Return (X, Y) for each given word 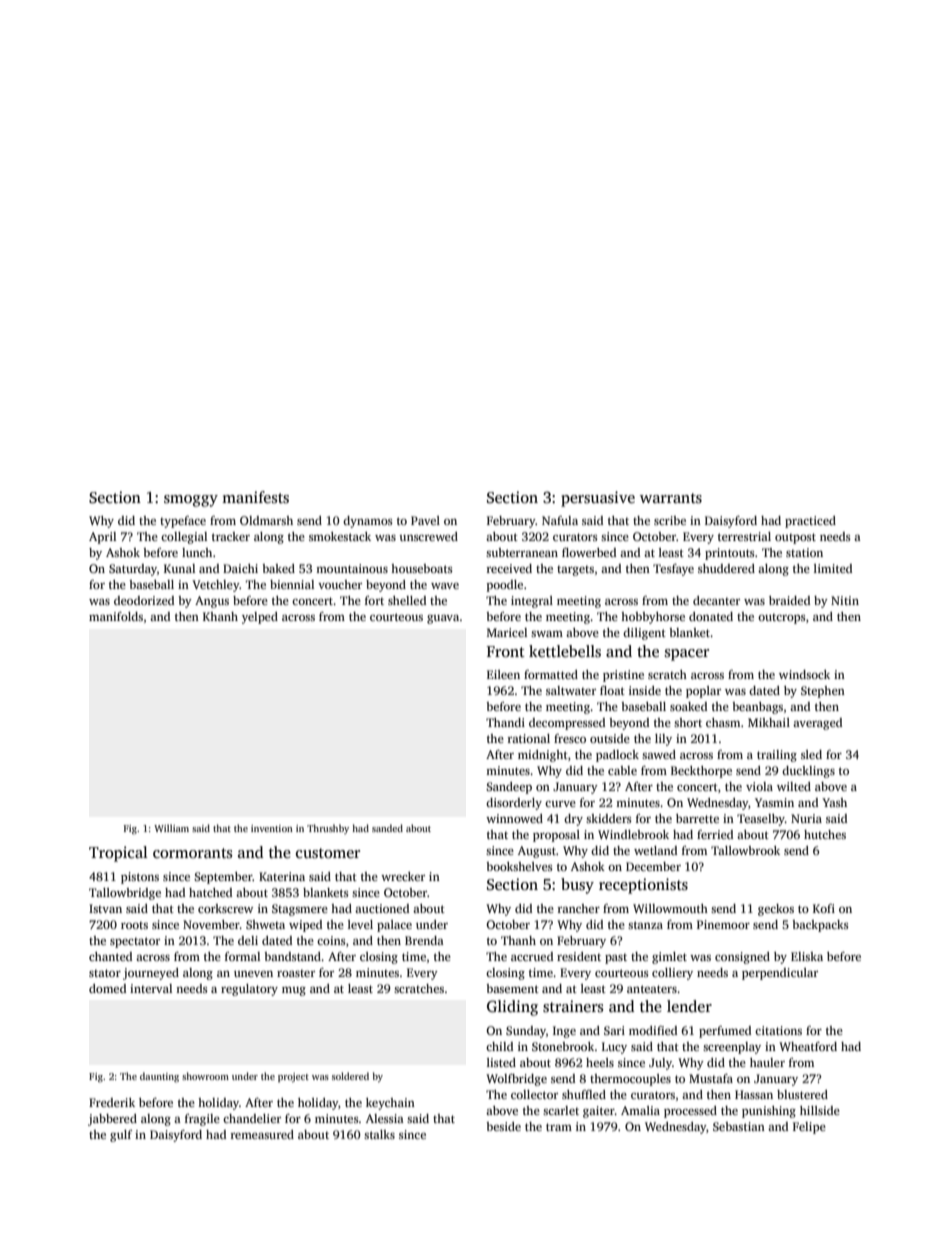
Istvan (105, 908)
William (171, 828)
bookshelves (519, 866)
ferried (715, 834)
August (537, 852)
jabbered (112, 1120)
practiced (810, 522)
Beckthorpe (701, 772)
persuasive (598, 499)
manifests (255, 497)
